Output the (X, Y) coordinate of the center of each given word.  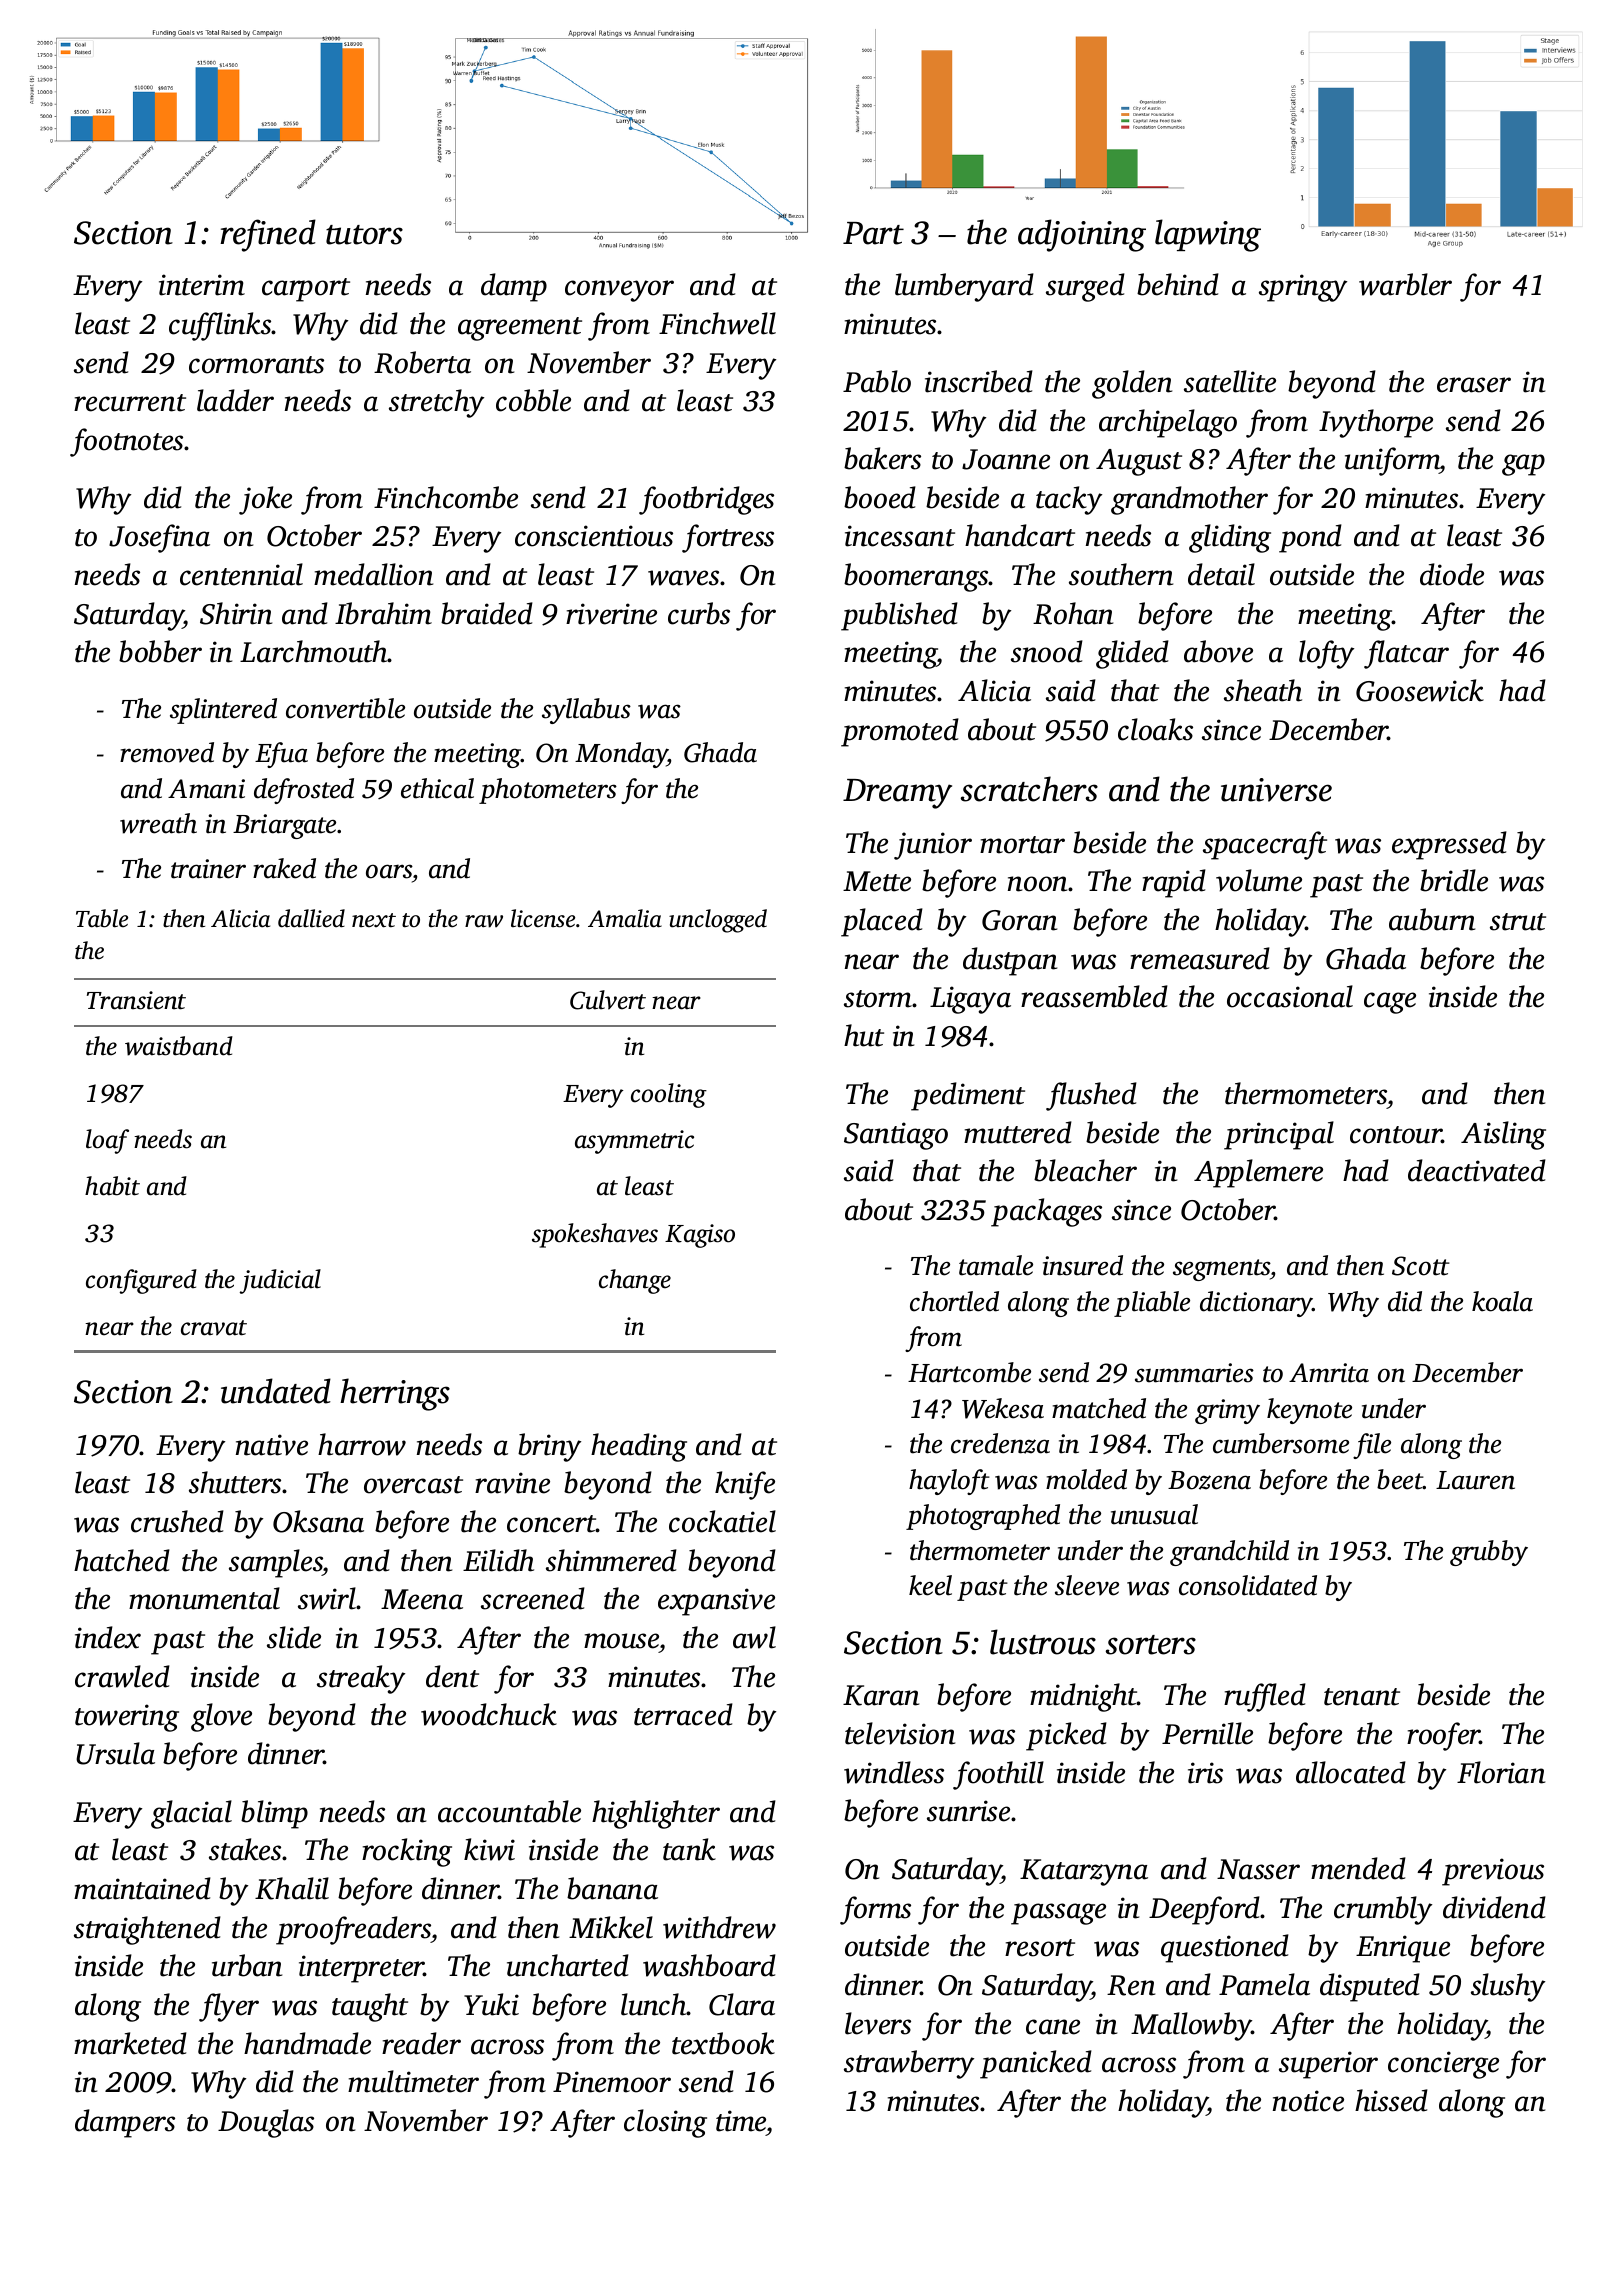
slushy (1508, 1987)
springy (1303, 288)
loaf (107, 1141)
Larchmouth (314, 651)
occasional (1290, 996)
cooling (669, 1095)
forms (875, 1910)
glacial (191, 1814)
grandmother (1189, 500)
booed (880, 497)
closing (665, 2123)
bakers (882, 458)
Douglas (266, 2123)
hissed (1391, 2100)
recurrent (130, 403)
